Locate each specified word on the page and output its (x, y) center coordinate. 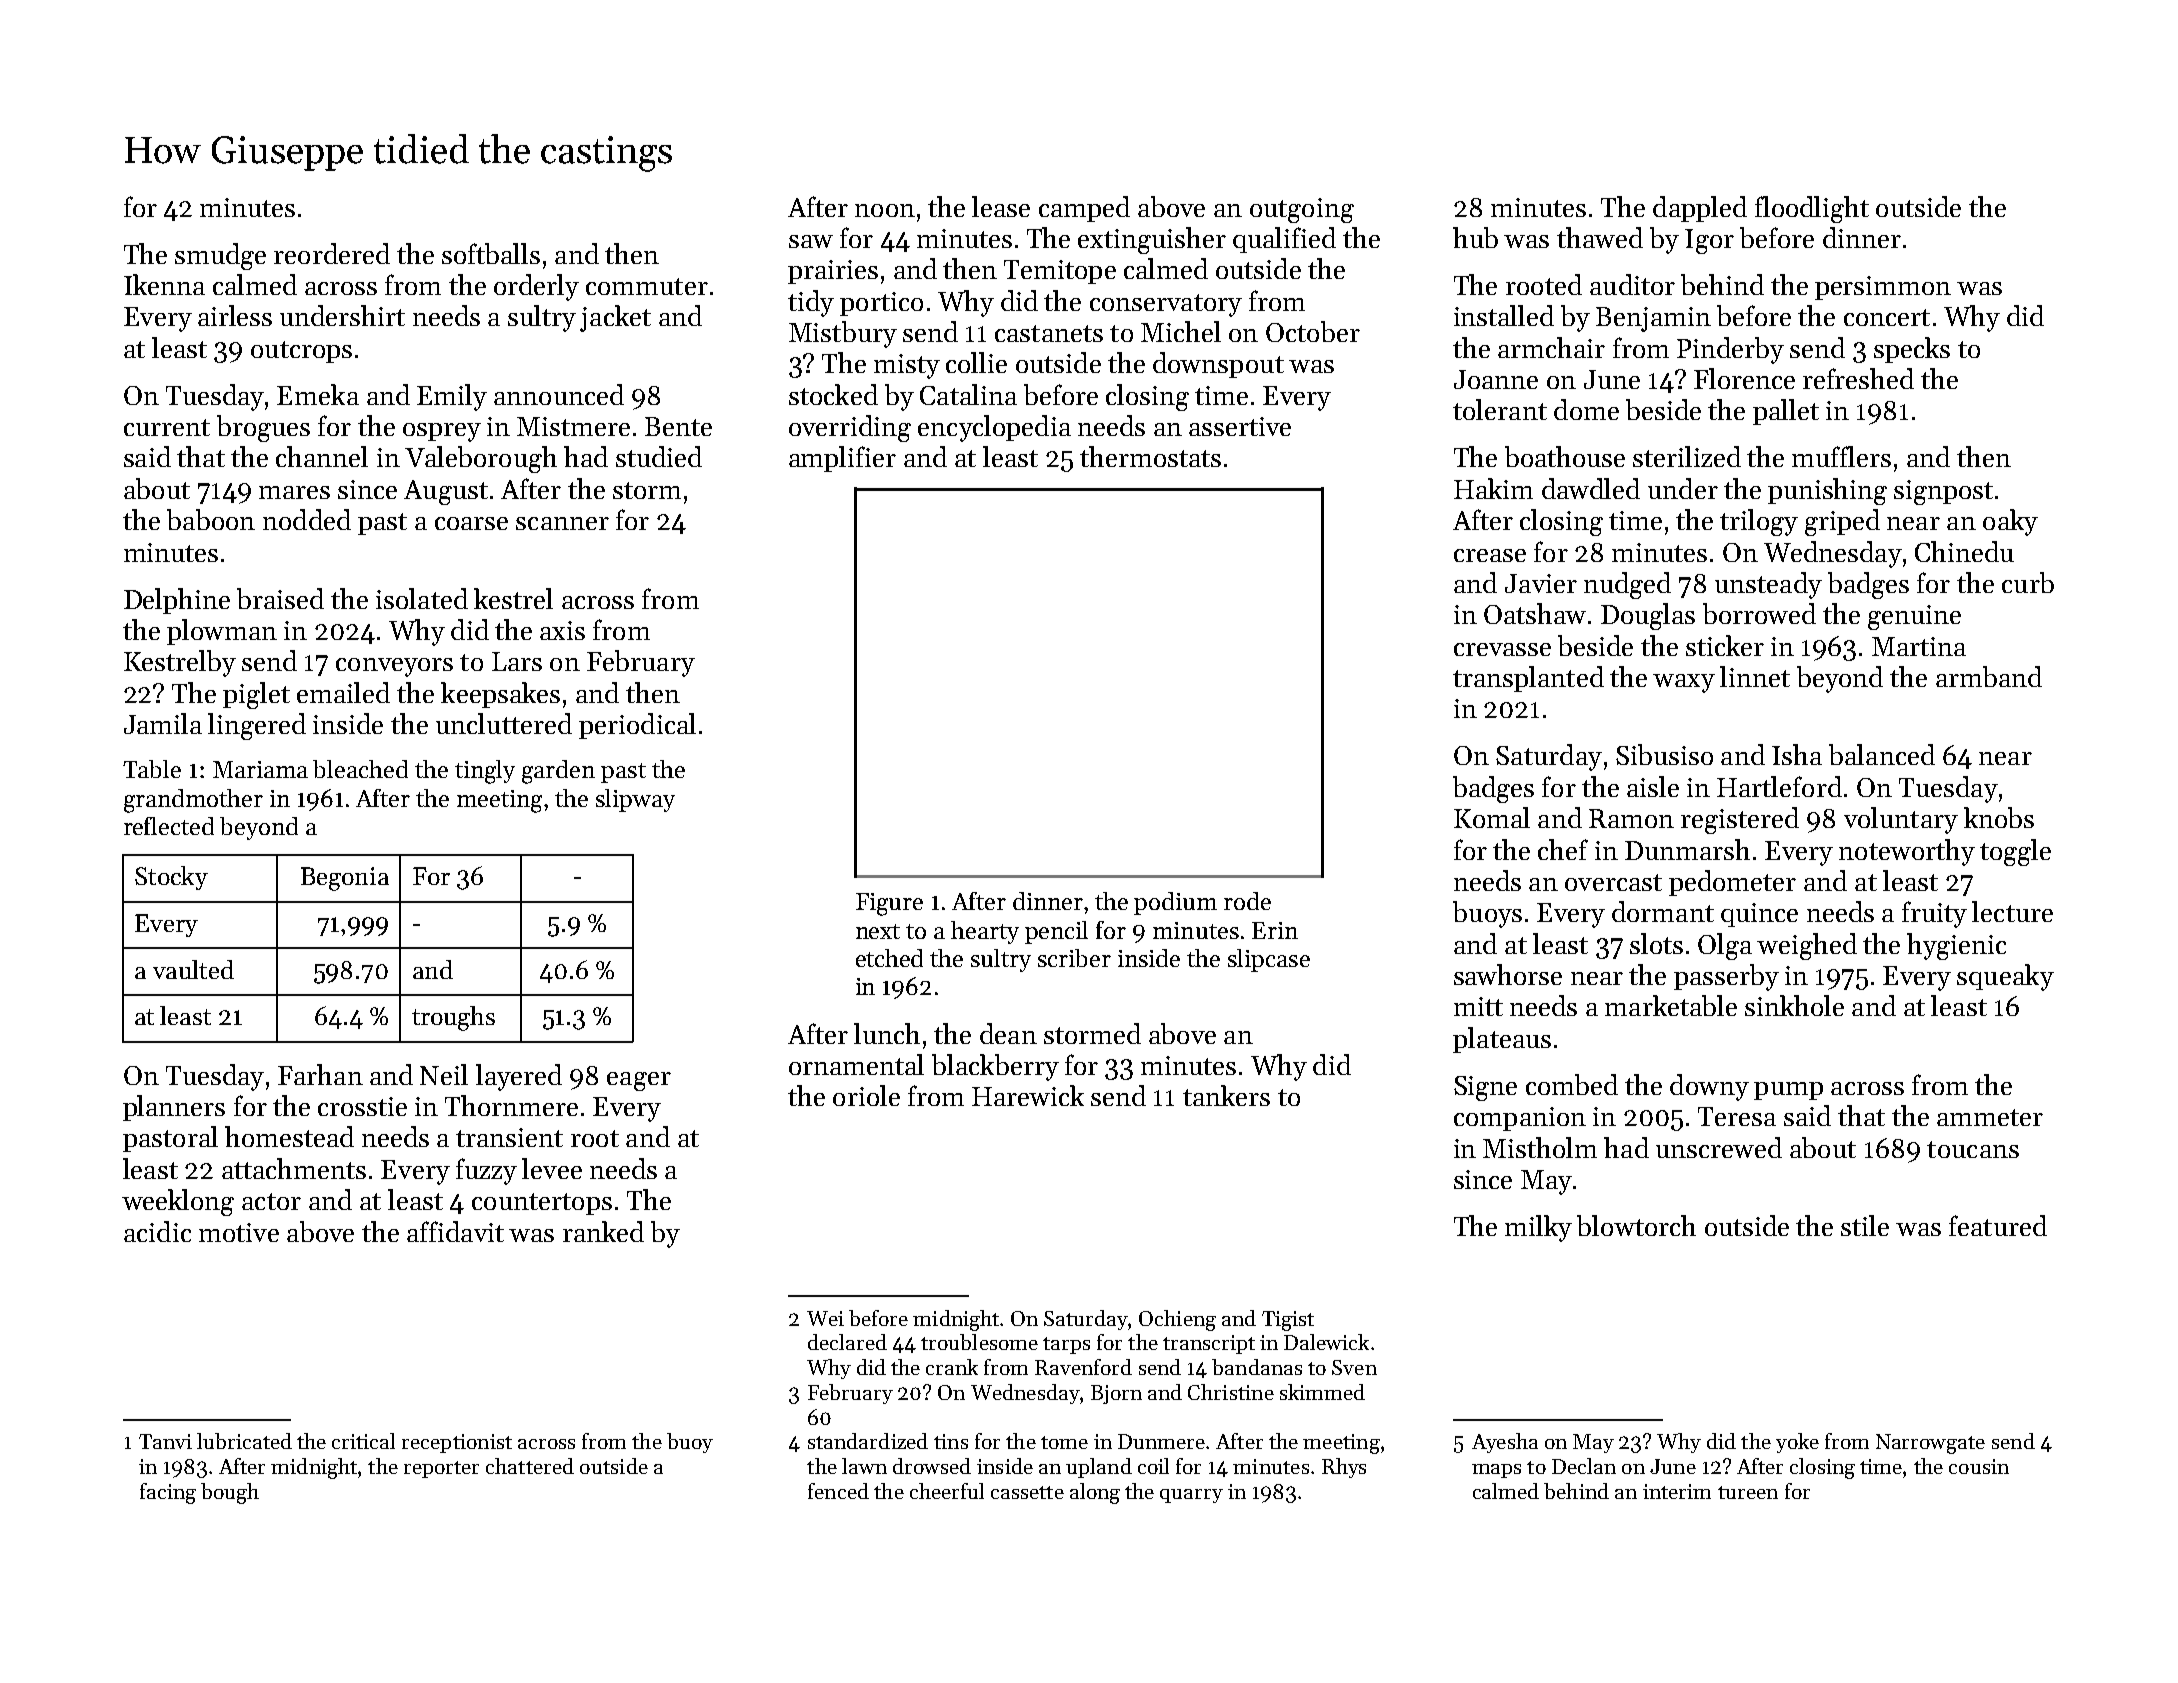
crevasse (1502, 649)
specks (1912, 350)
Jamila (163, 723)
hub (1475, 237)
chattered (530, 1466)
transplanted (1528, 679)
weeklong (178, 1202)
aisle (1653, 786)
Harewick (1028, 1095)
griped (1842, 522)
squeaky (2005, 977)
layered (519, 1077)
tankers (1226, 1095)
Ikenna (164, 284)
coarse (471, 523)
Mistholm (1540, 1147)
